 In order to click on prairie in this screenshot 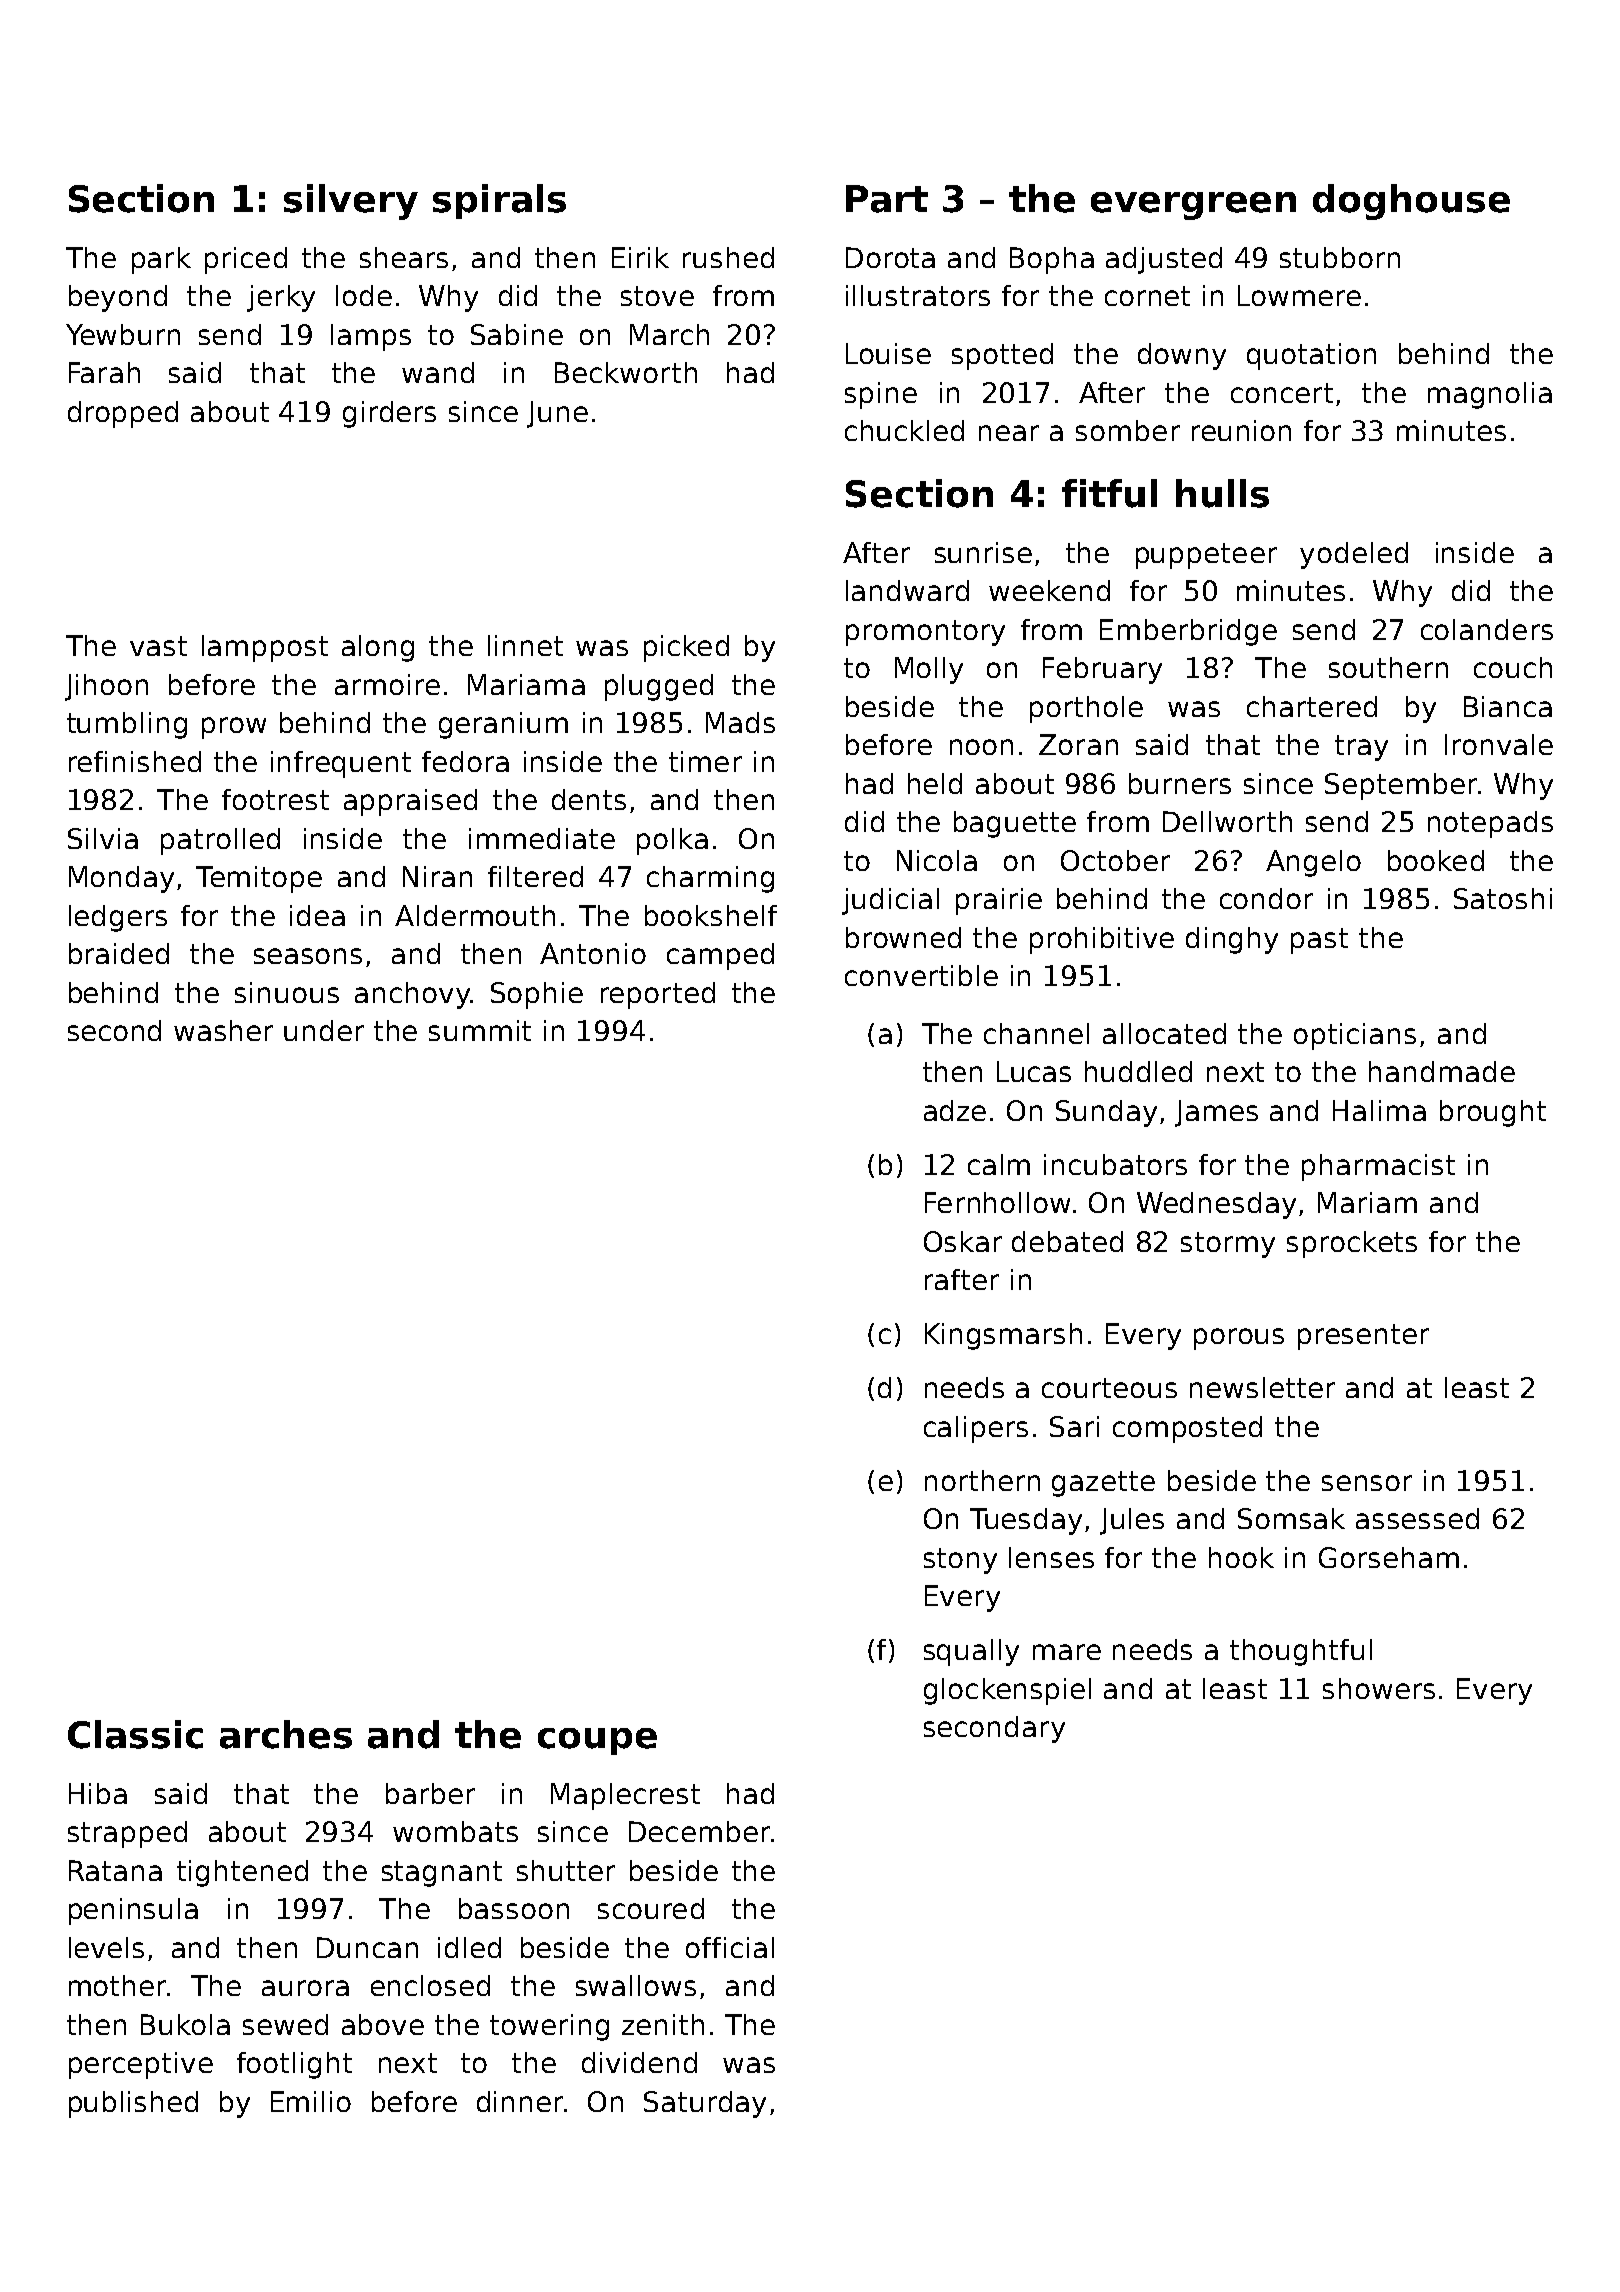, I will do `click(999, 901)`.
